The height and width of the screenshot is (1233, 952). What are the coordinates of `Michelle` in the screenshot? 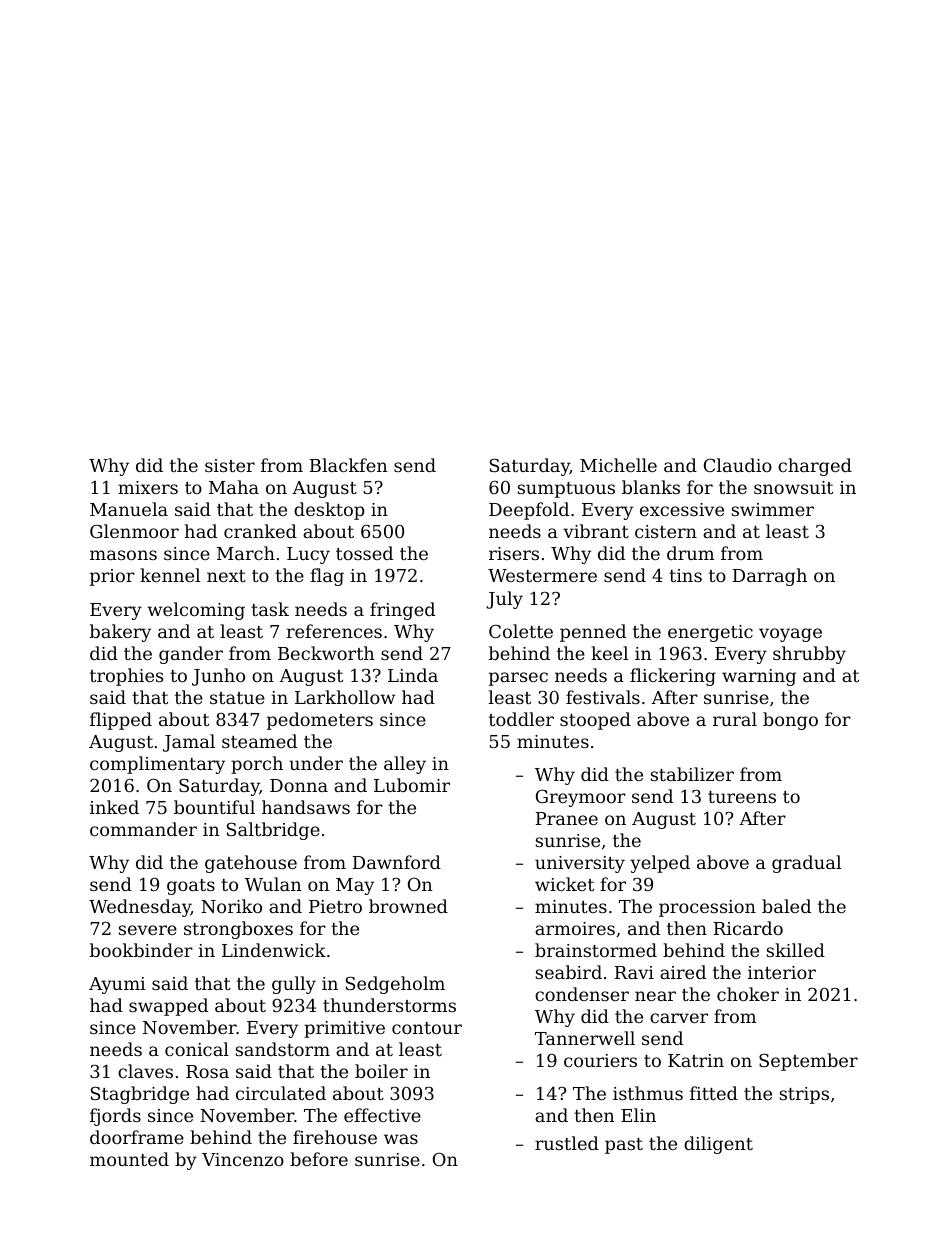 It's located at (618, 465).
